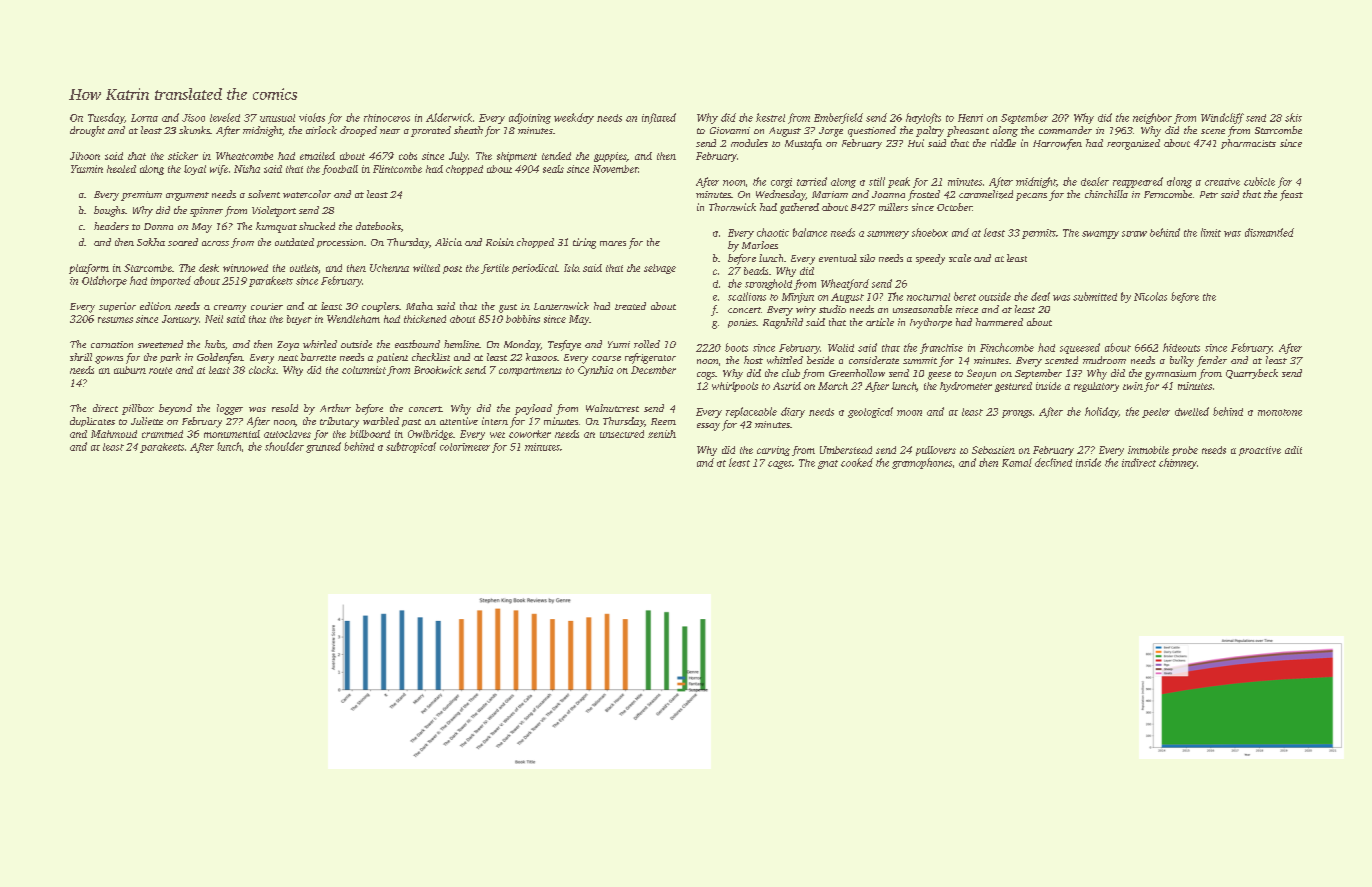 This image has height=887, width=1372. I want to click on caramelized, so click(986, 194).
